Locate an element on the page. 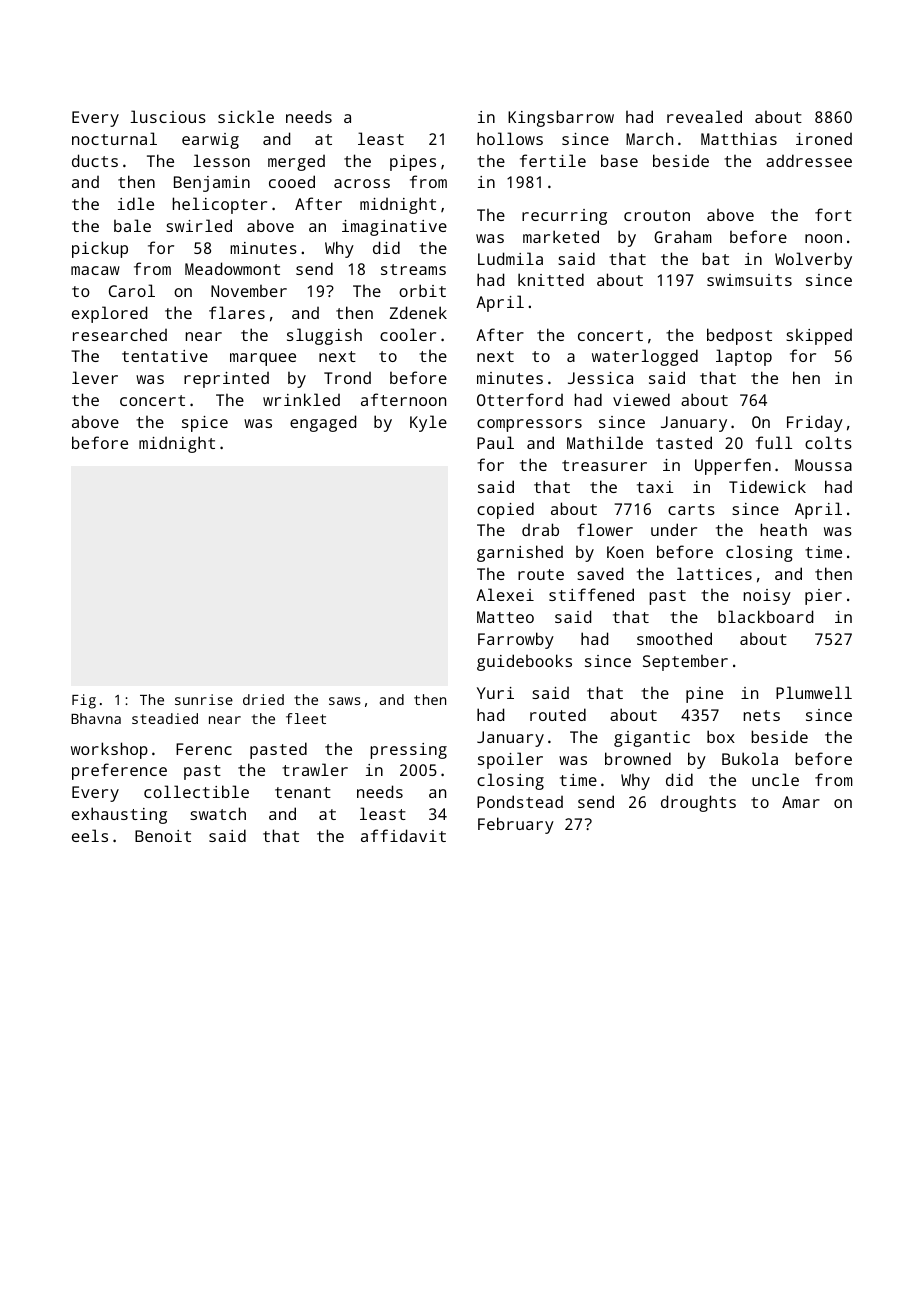 Image resolution: width=924 pixels, height=1314 pixels. browned is located at coordinates (638, 758).
